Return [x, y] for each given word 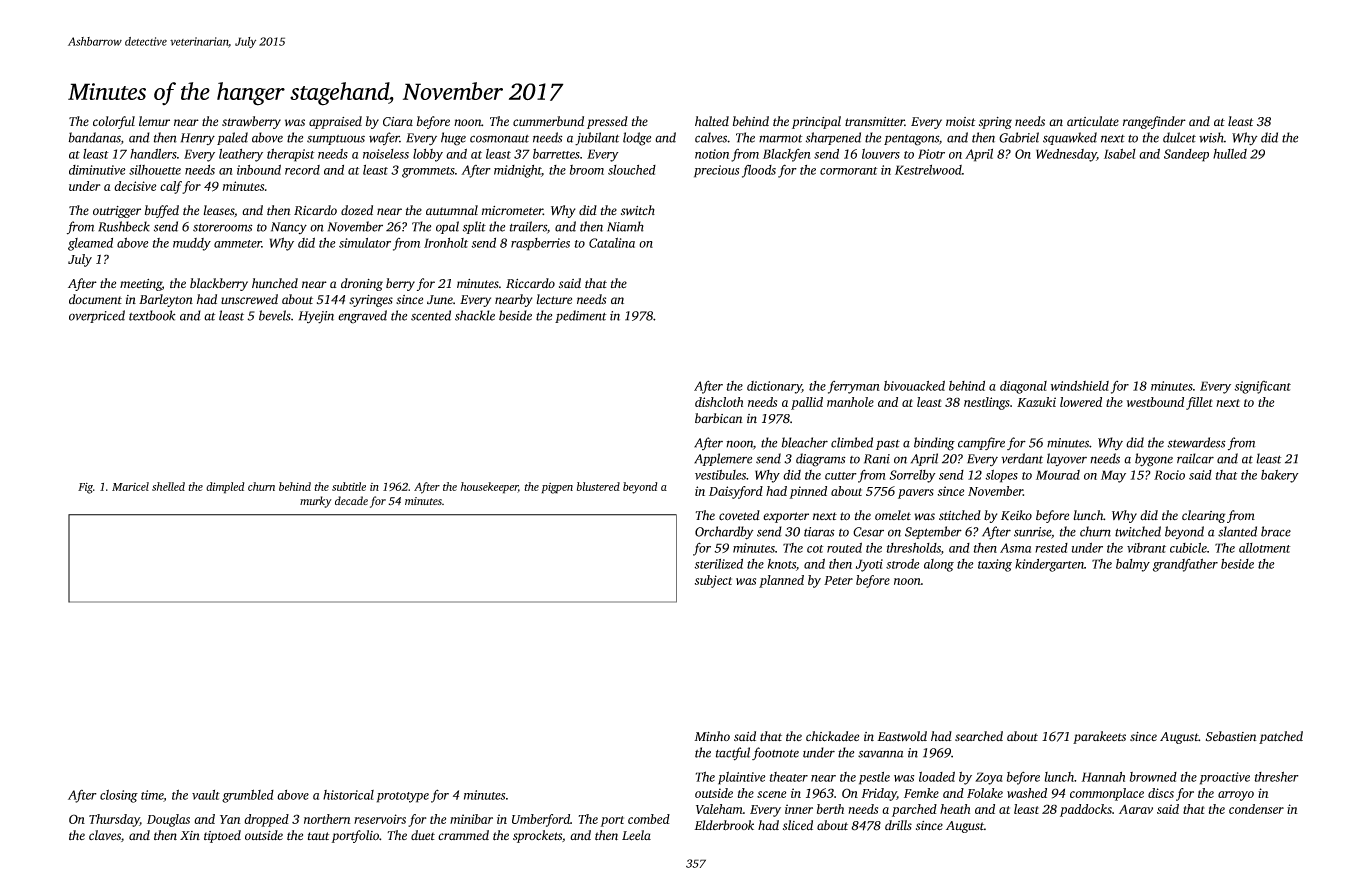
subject [713, 581]
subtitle [349, 486]
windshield [1080, 386]
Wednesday [1066, 155]
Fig [85, 488]
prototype [403, 797]
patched [1281, 737]
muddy [192, 244]
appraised [335, 122]
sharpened [833, 138]
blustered [598, 486]
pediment [581, 316]
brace [1276, 531]
